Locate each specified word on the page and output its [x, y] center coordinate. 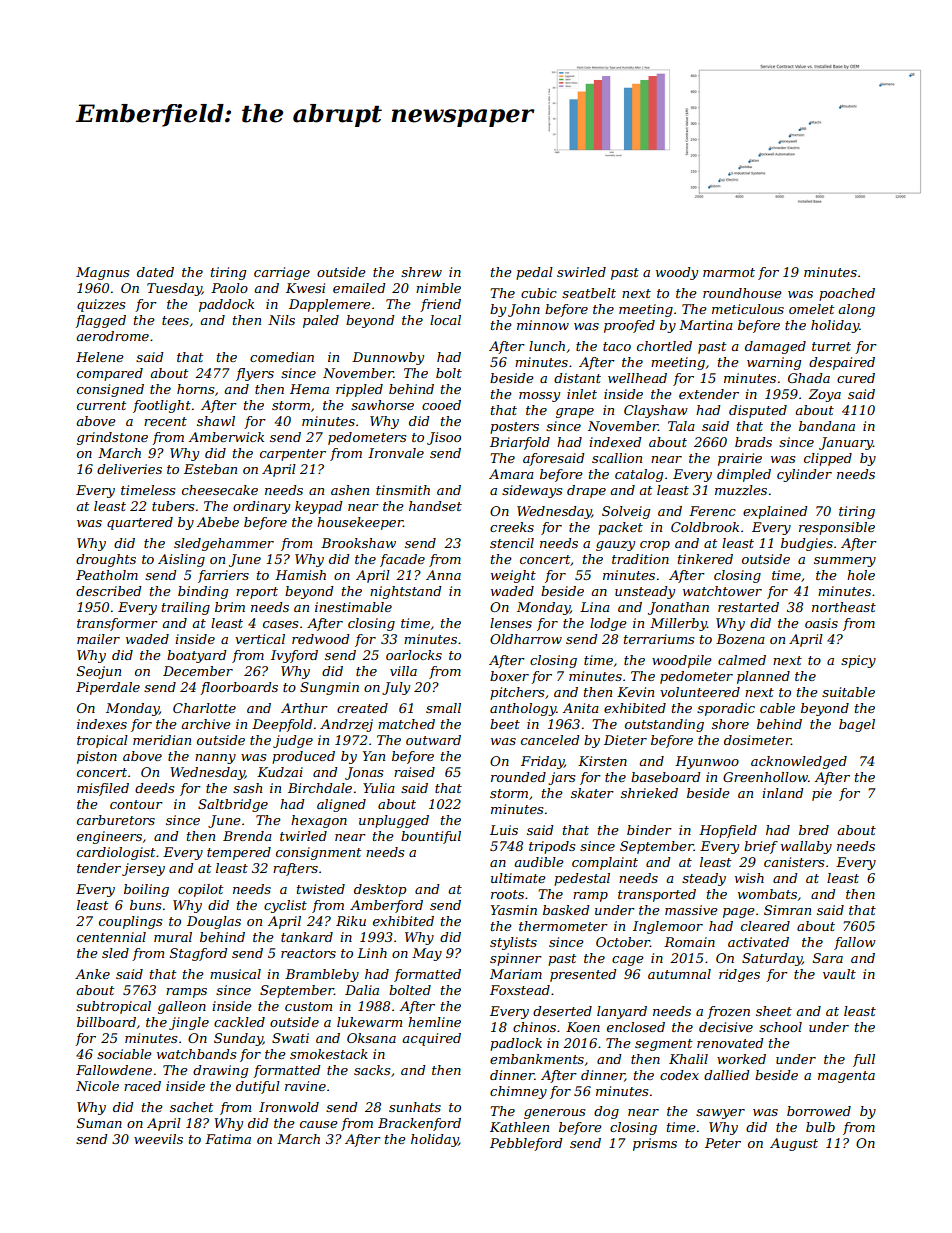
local [445, 320]
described [109, 591]
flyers [255, 374]
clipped [828, 459]
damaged [775, 347]
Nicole [97, 1086]
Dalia [362, 990]
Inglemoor [668, 927]
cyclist [285, 906]
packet [620, 528]
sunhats [415, 1107]
